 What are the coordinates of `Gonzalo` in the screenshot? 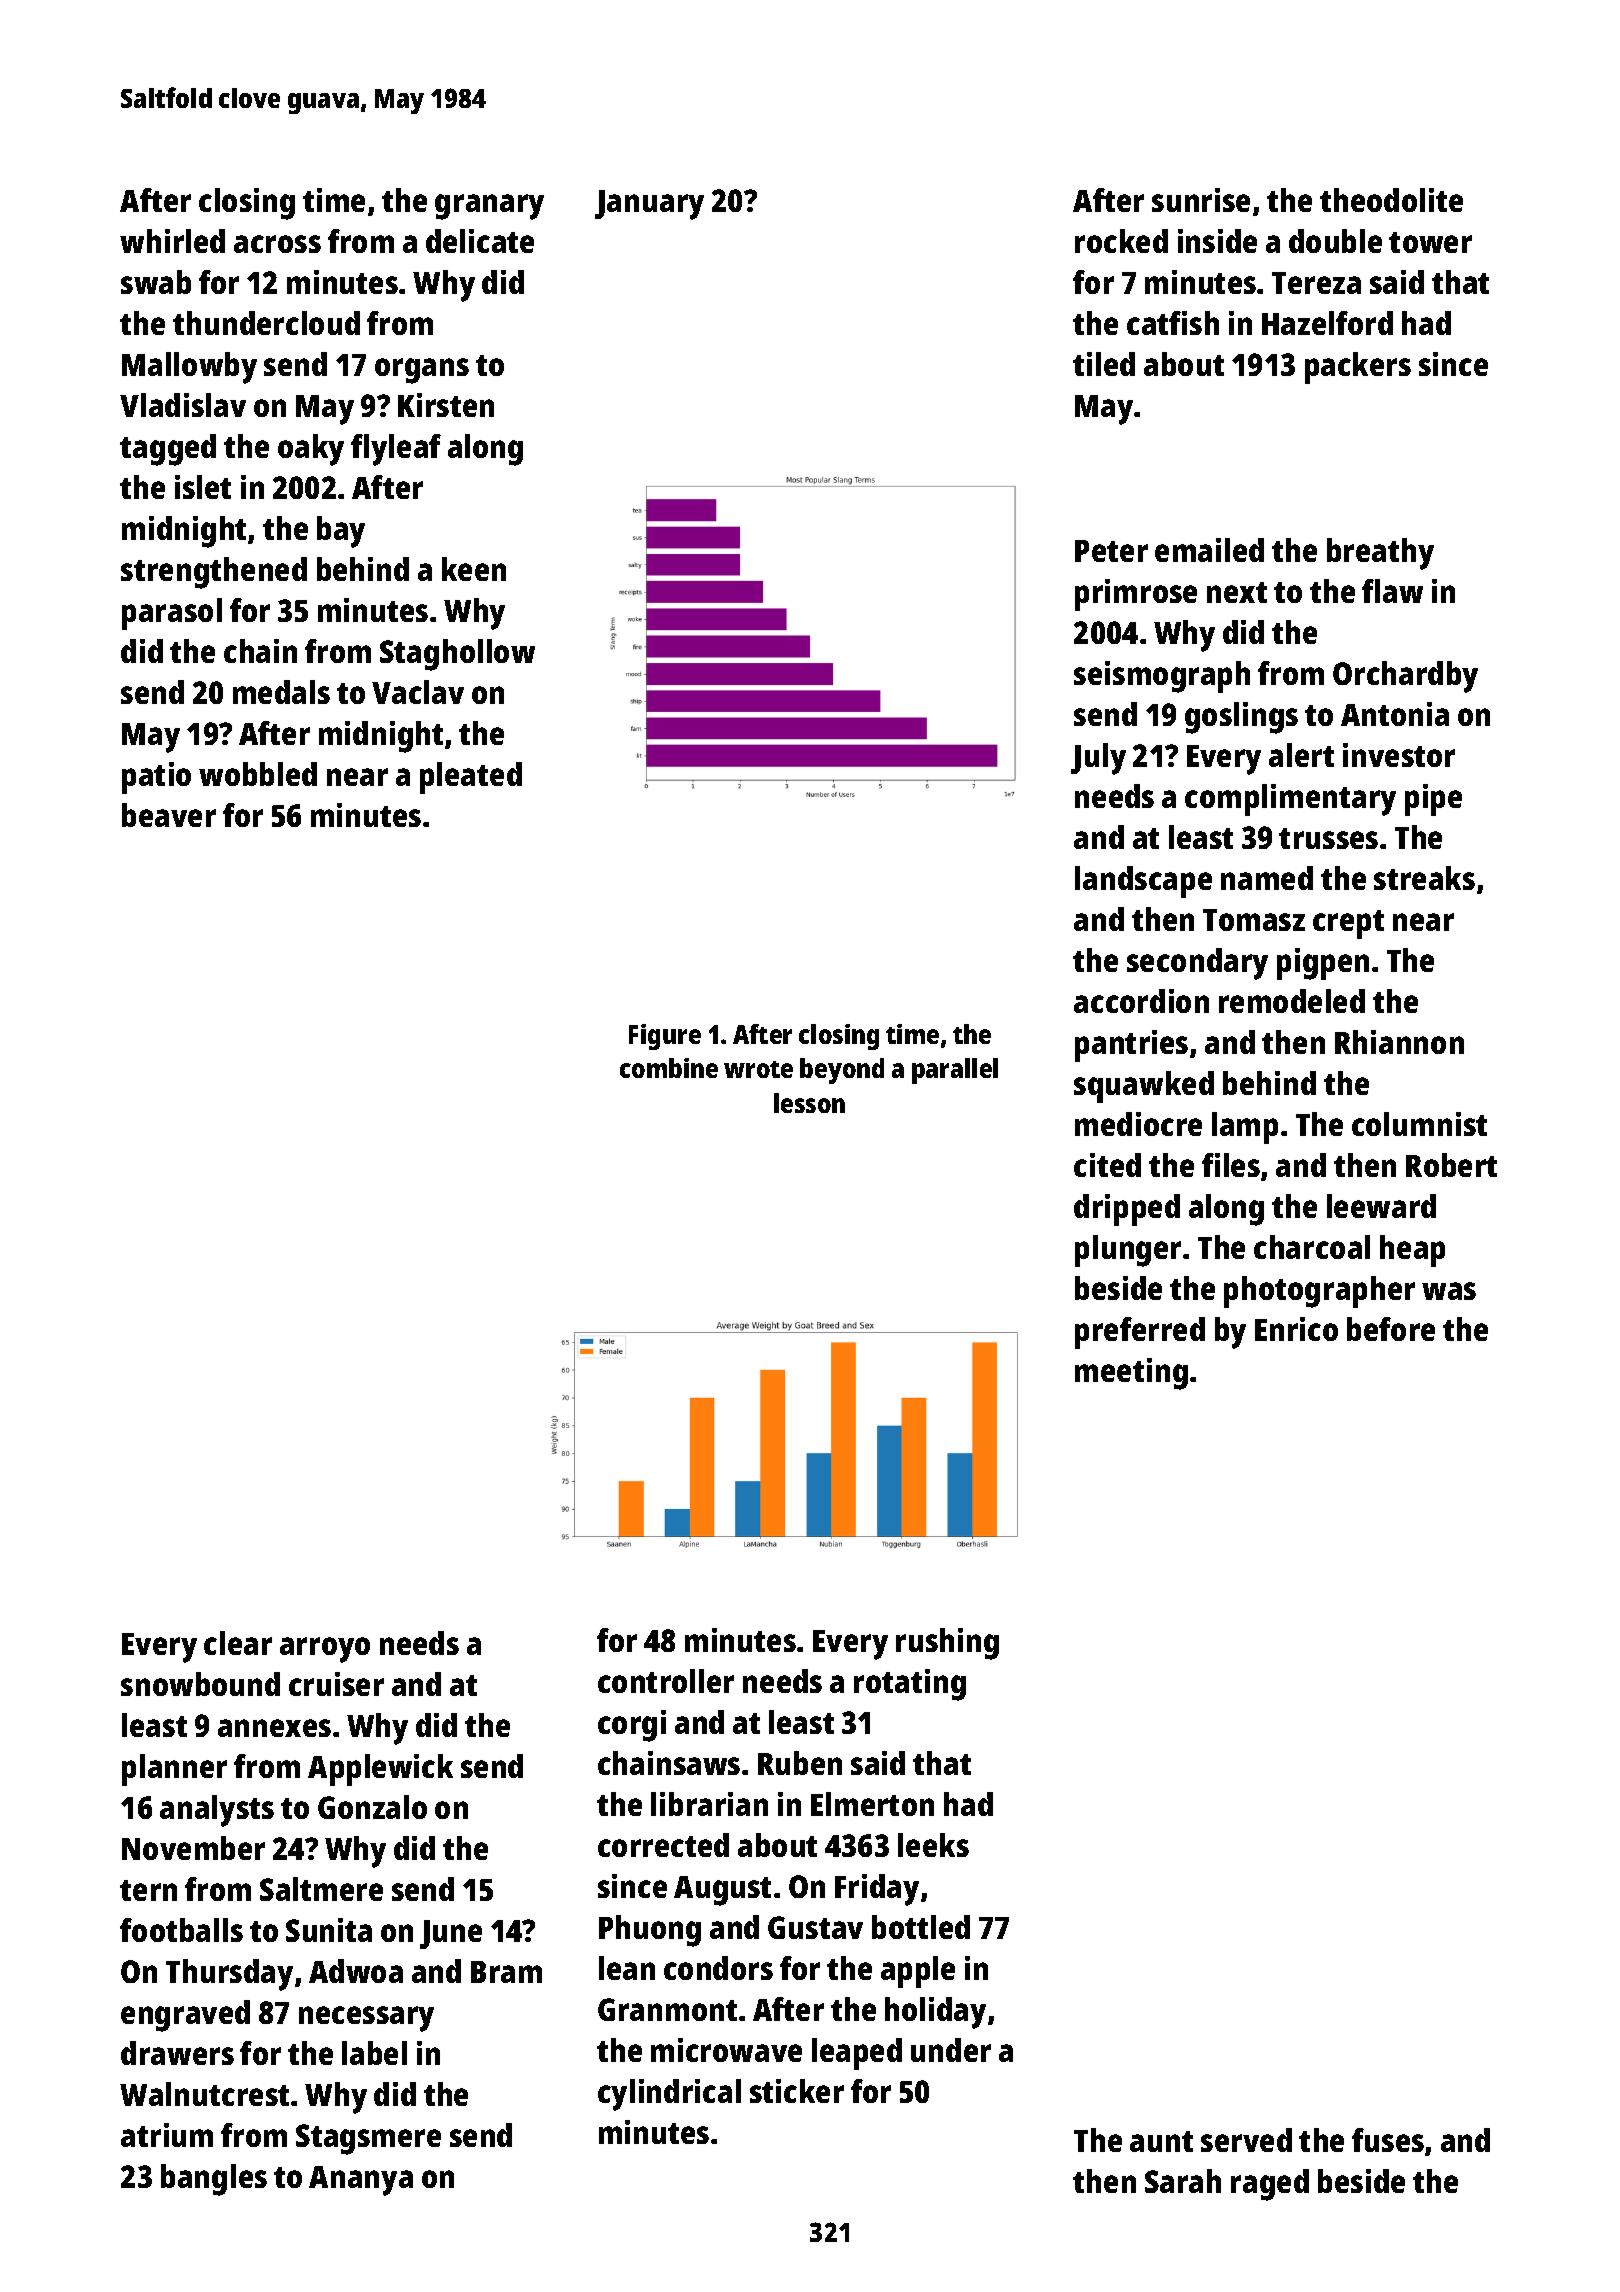 It's located at (372, 1807).
